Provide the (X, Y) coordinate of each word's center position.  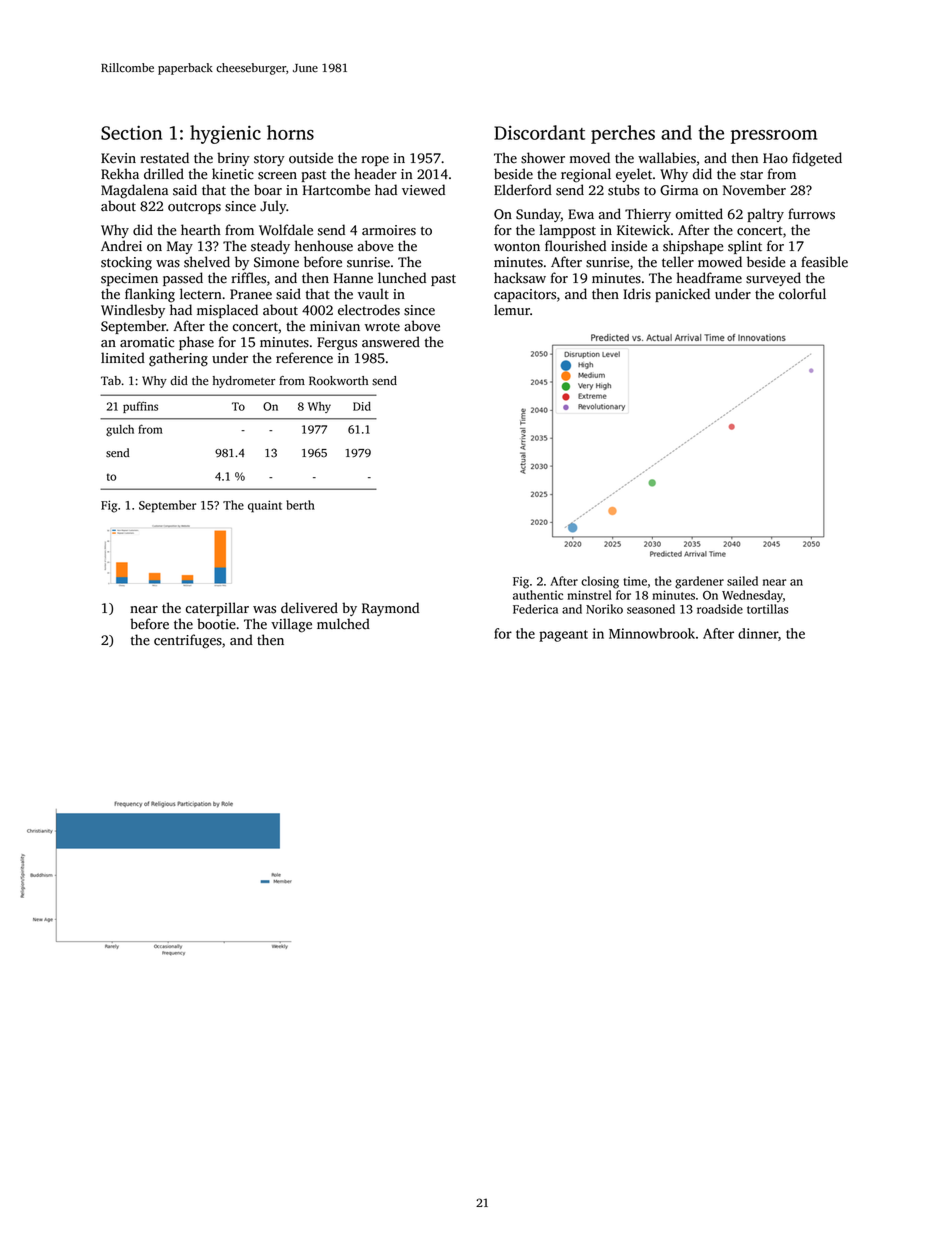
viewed (423, 190)
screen (277, 176)
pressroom (774, 137)
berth (300, 505)
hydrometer (244, 382)
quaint (265, 506)
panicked (682, 295)
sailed (742, 581)
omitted (699, 214)
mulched (343, 624)
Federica (535, 609)
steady (270, 247)
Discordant (539, 132)
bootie (216, 624)
